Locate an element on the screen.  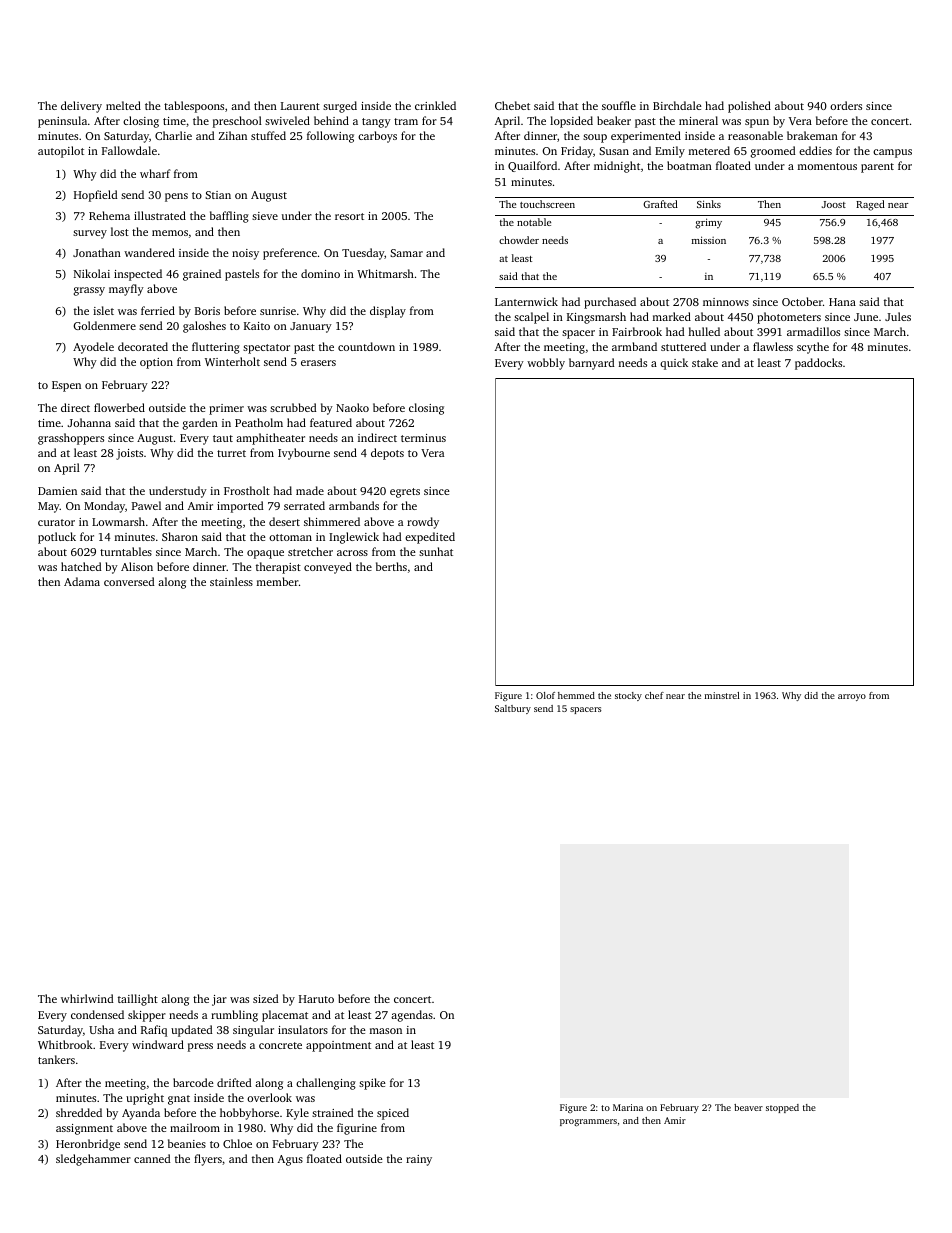
jar is located at coordinates (219, 1000).
